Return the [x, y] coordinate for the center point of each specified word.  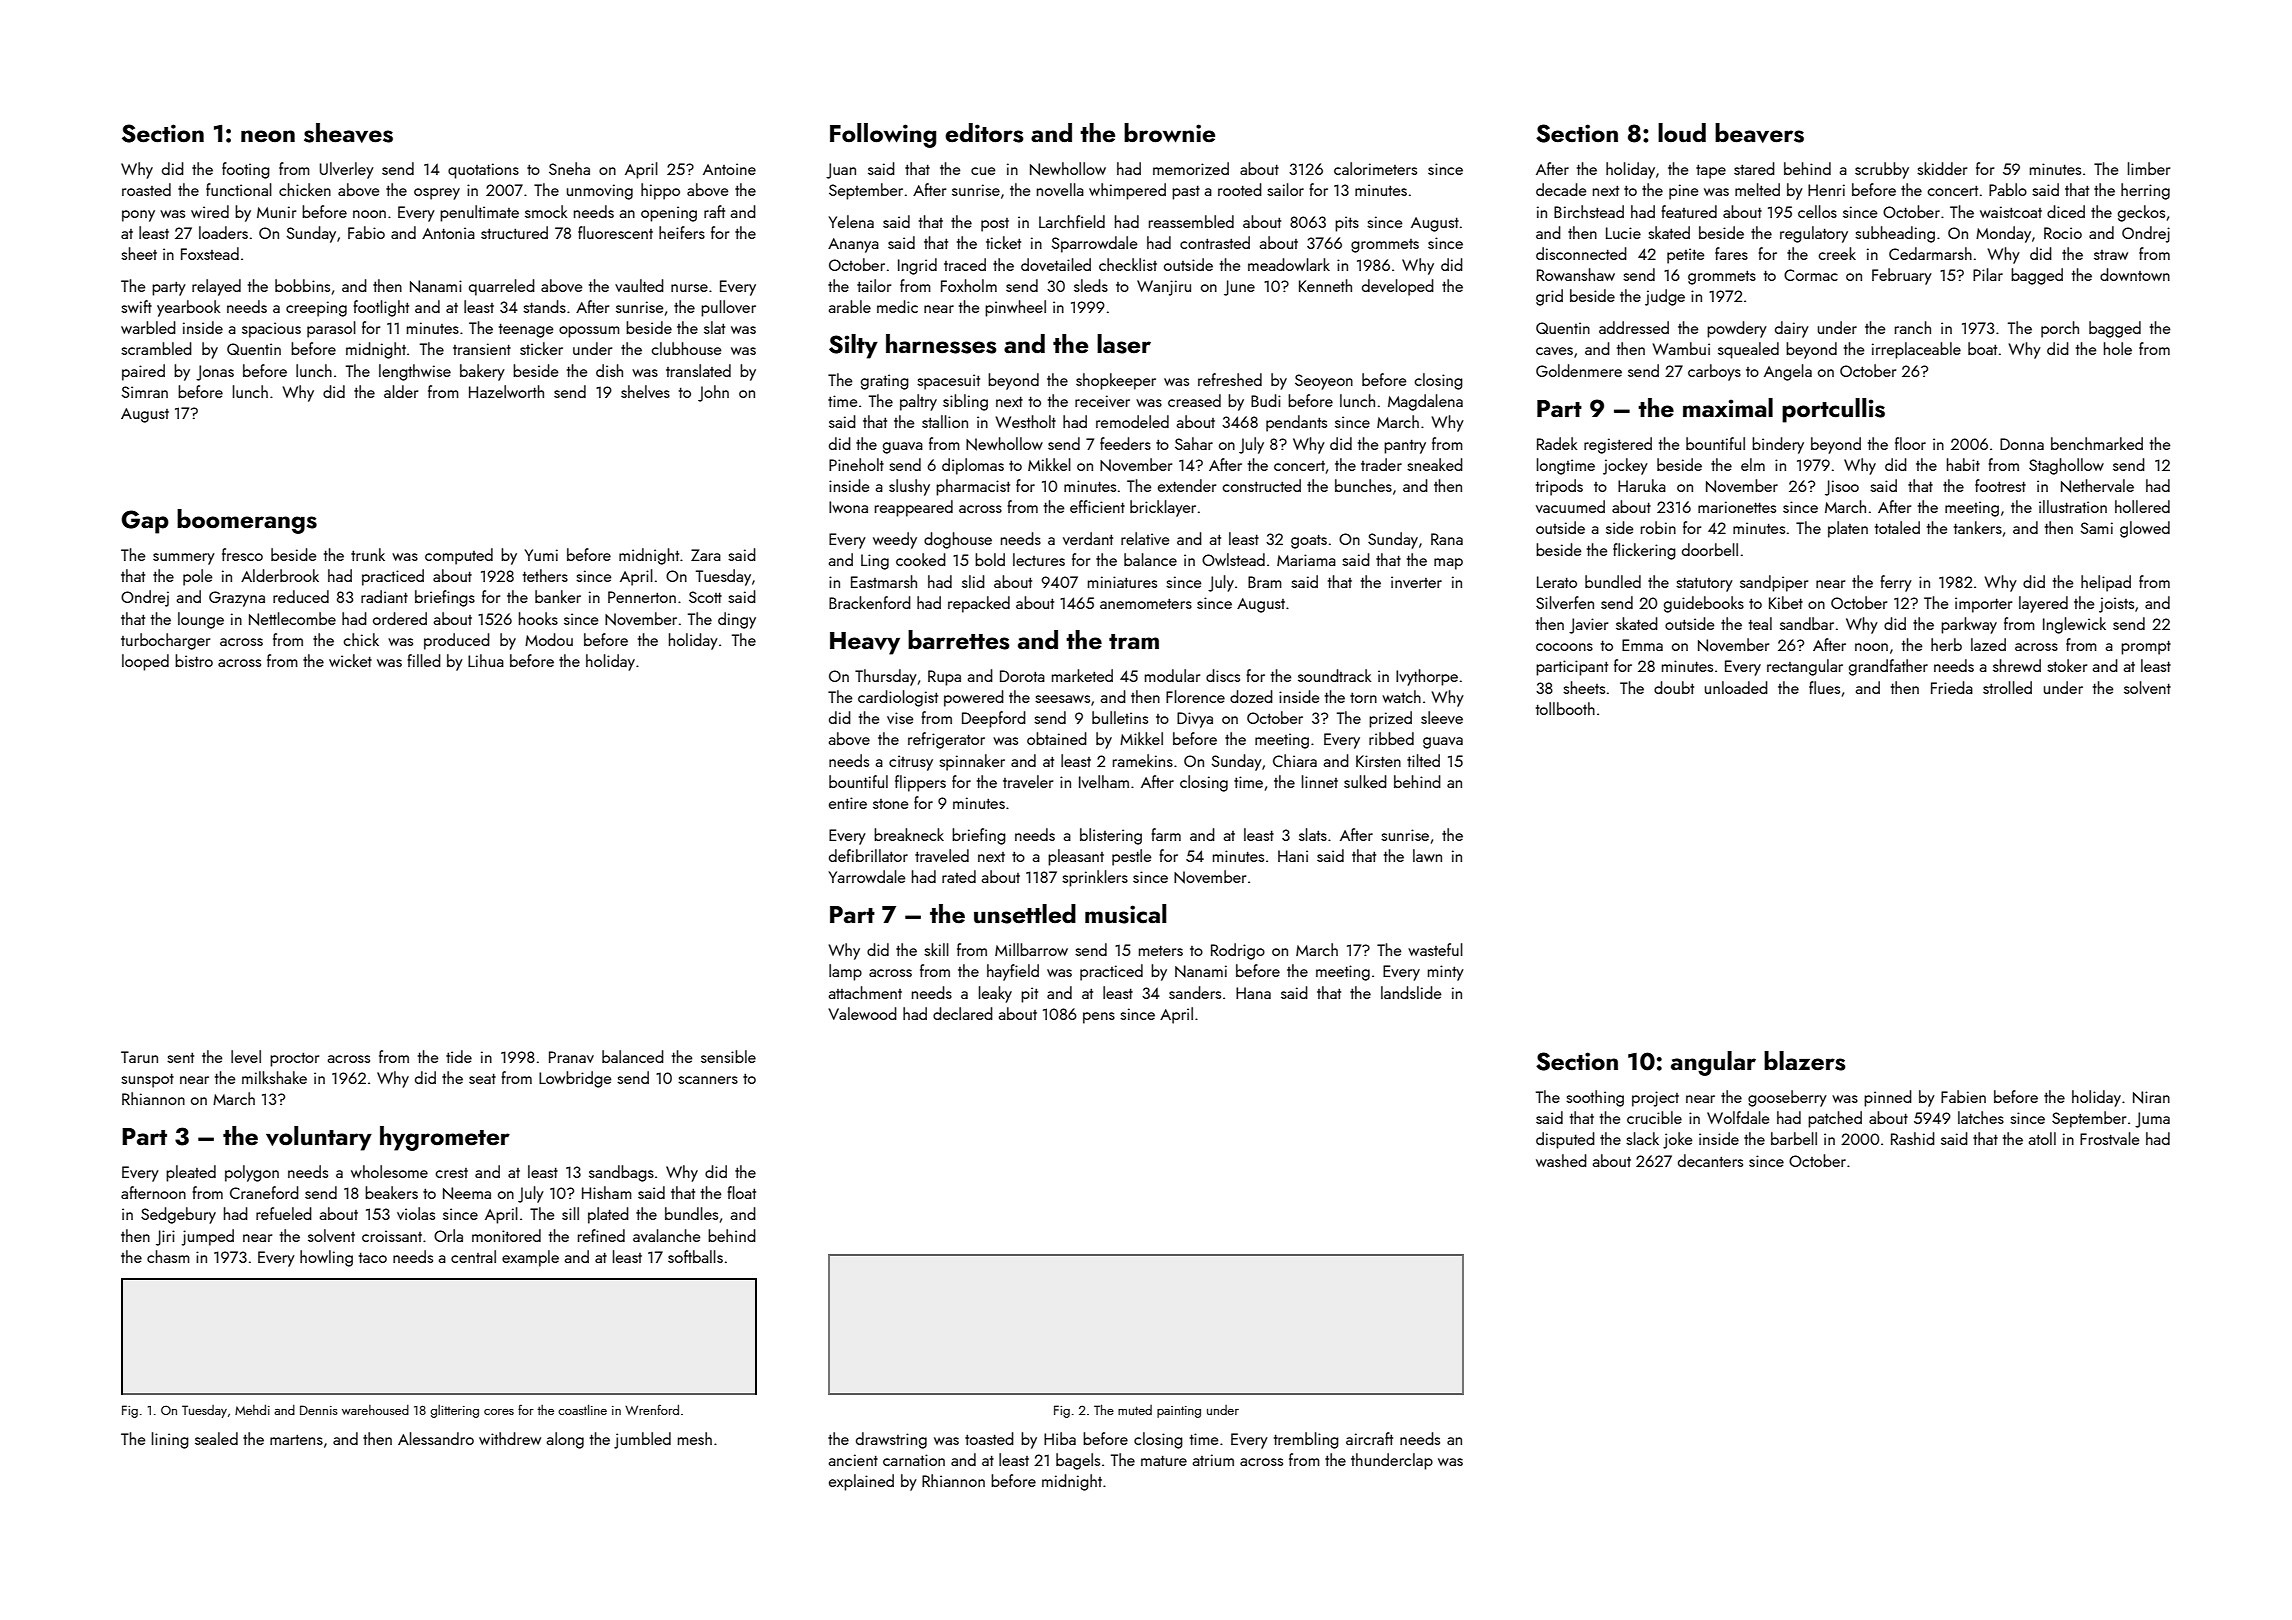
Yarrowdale [867, 876]
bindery [1778, 445]
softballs [695, 1256]
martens [296, 1439]
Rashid [1913, 1138]
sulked [1365, 781]
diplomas [973, 466]
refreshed [1230, 379]
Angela [1788, 372]
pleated [191, 1173]
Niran [2151, 1097]
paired [143, 372]
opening [669, 214]
